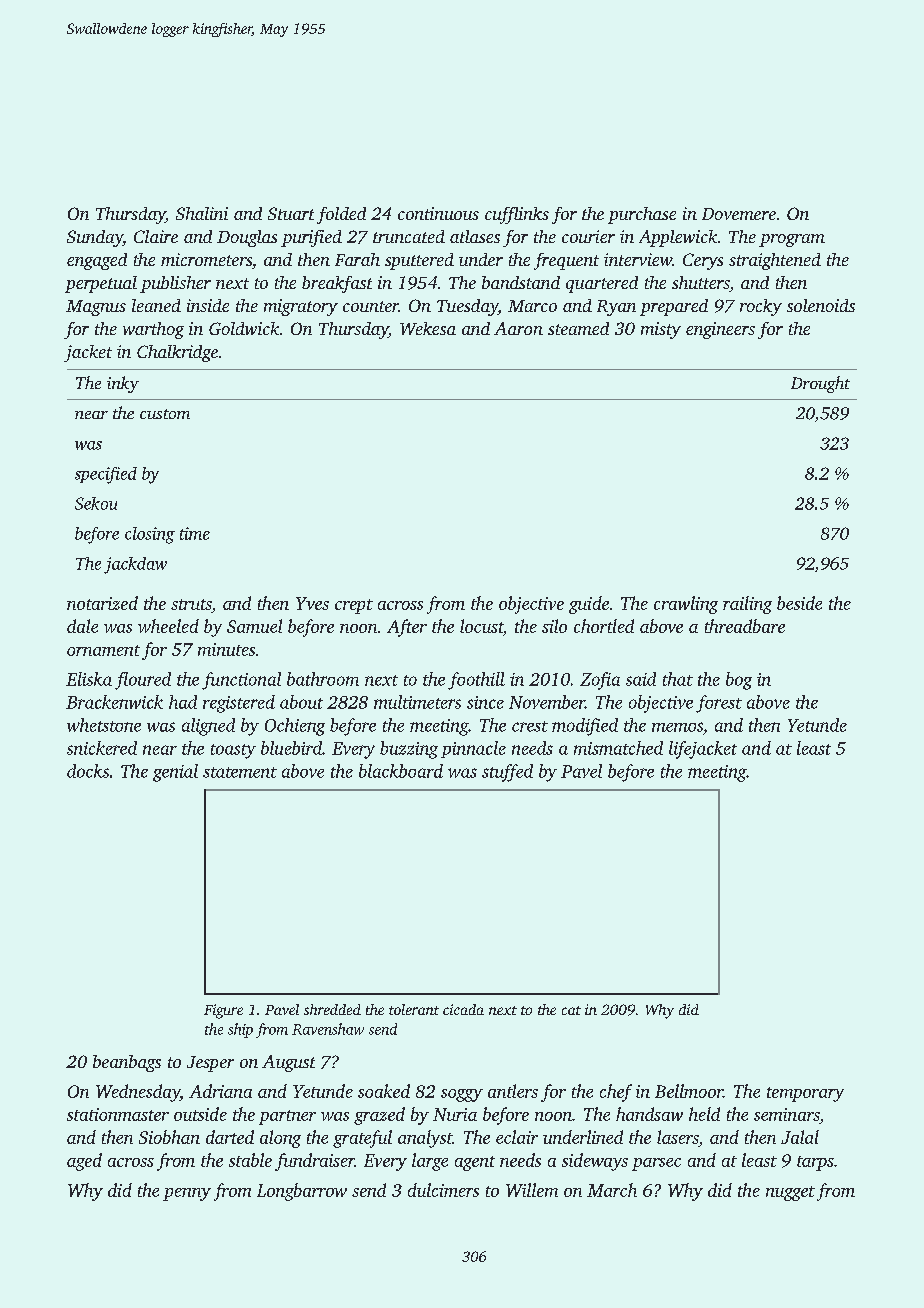  What do you see at coordinates (223, 1011) in the document?
I see `Figure` at bounding box center [223, 1011].
